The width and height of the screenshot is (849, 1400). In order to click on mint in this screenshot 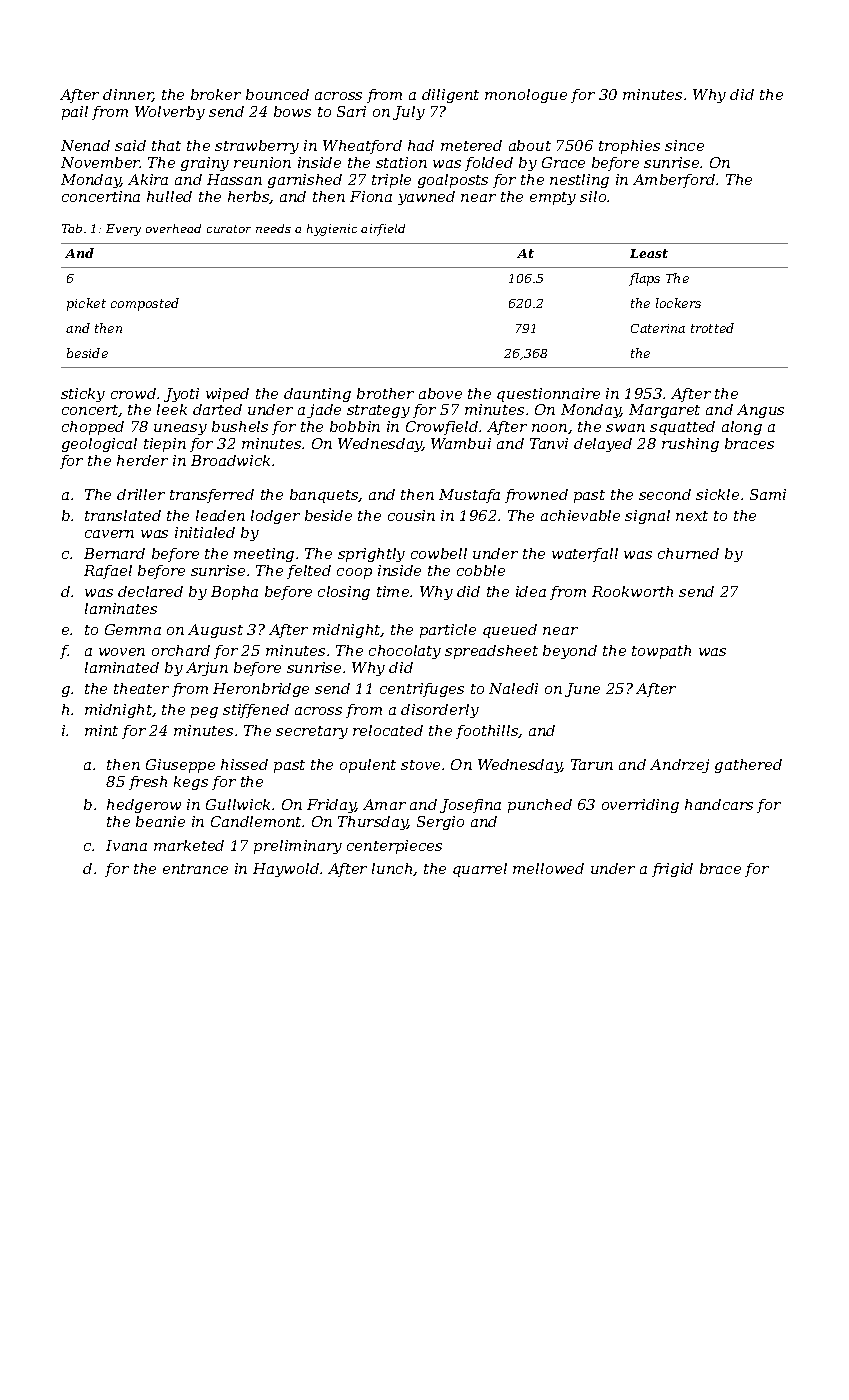, I will do `click(101, 730)`.
